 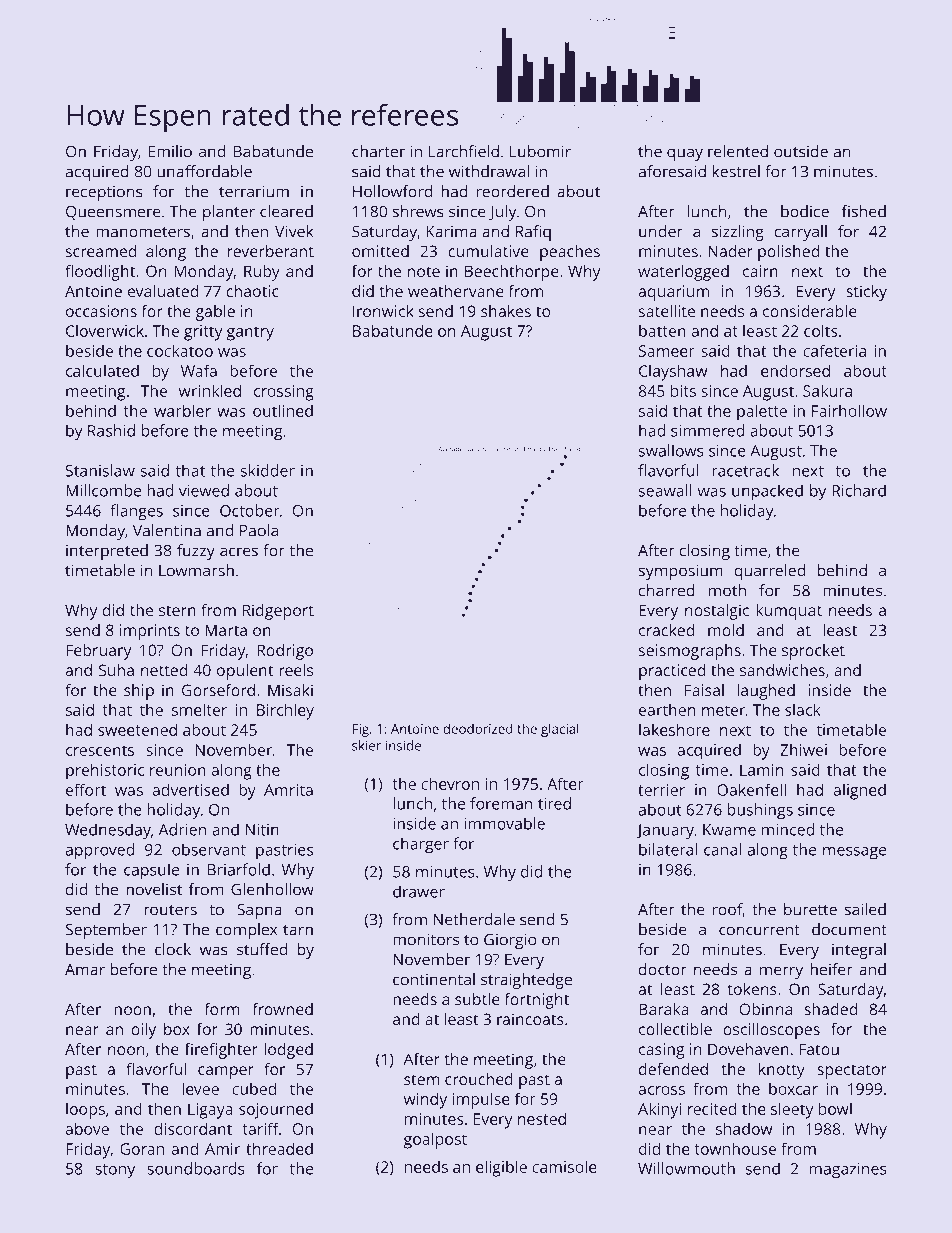 What do you see at coordinates (285, 652) in the document?
I see `Rodrigo` at bounding box center [285, 652].
